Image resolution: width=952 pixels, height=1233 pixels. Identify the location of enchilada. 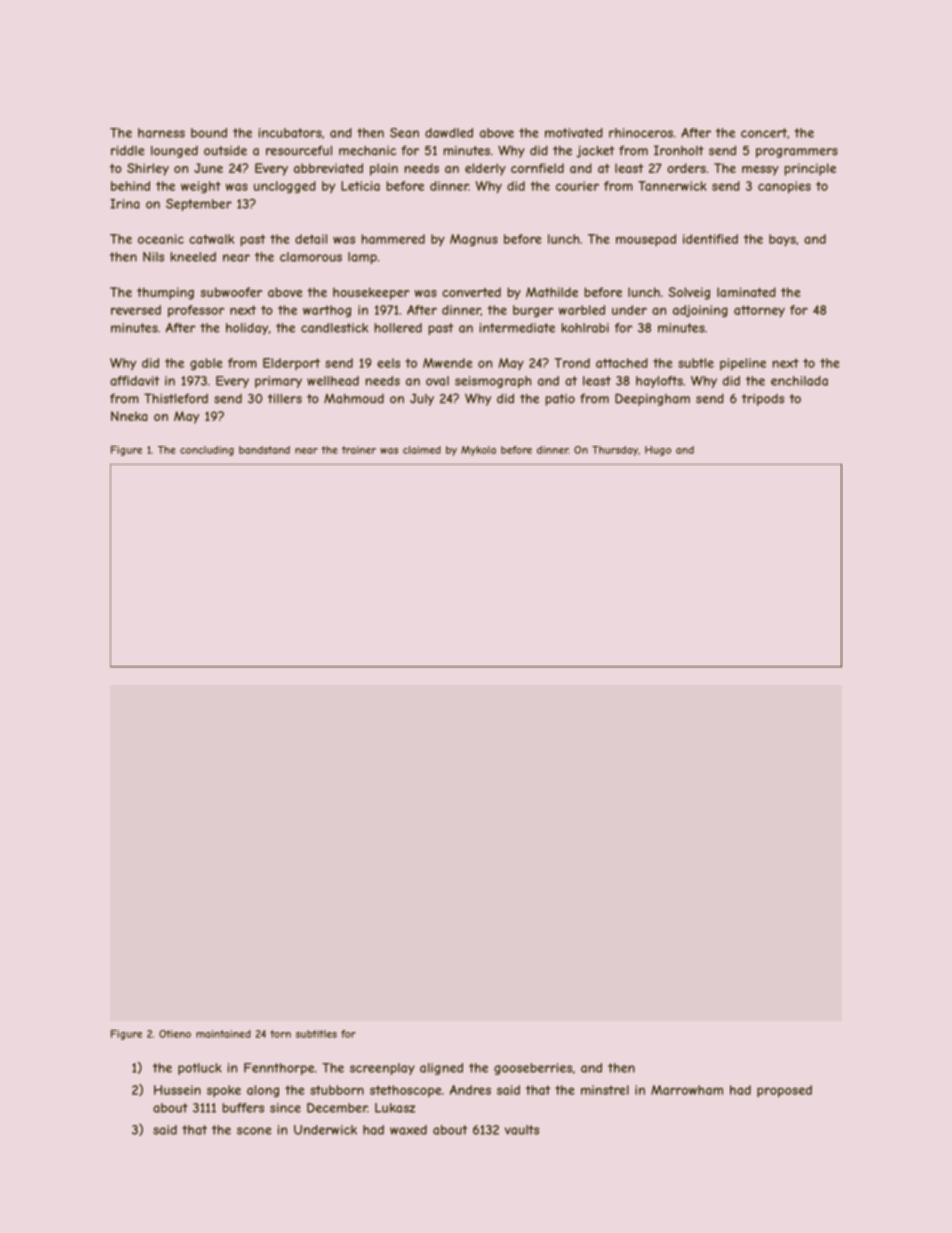
(799, 381).
